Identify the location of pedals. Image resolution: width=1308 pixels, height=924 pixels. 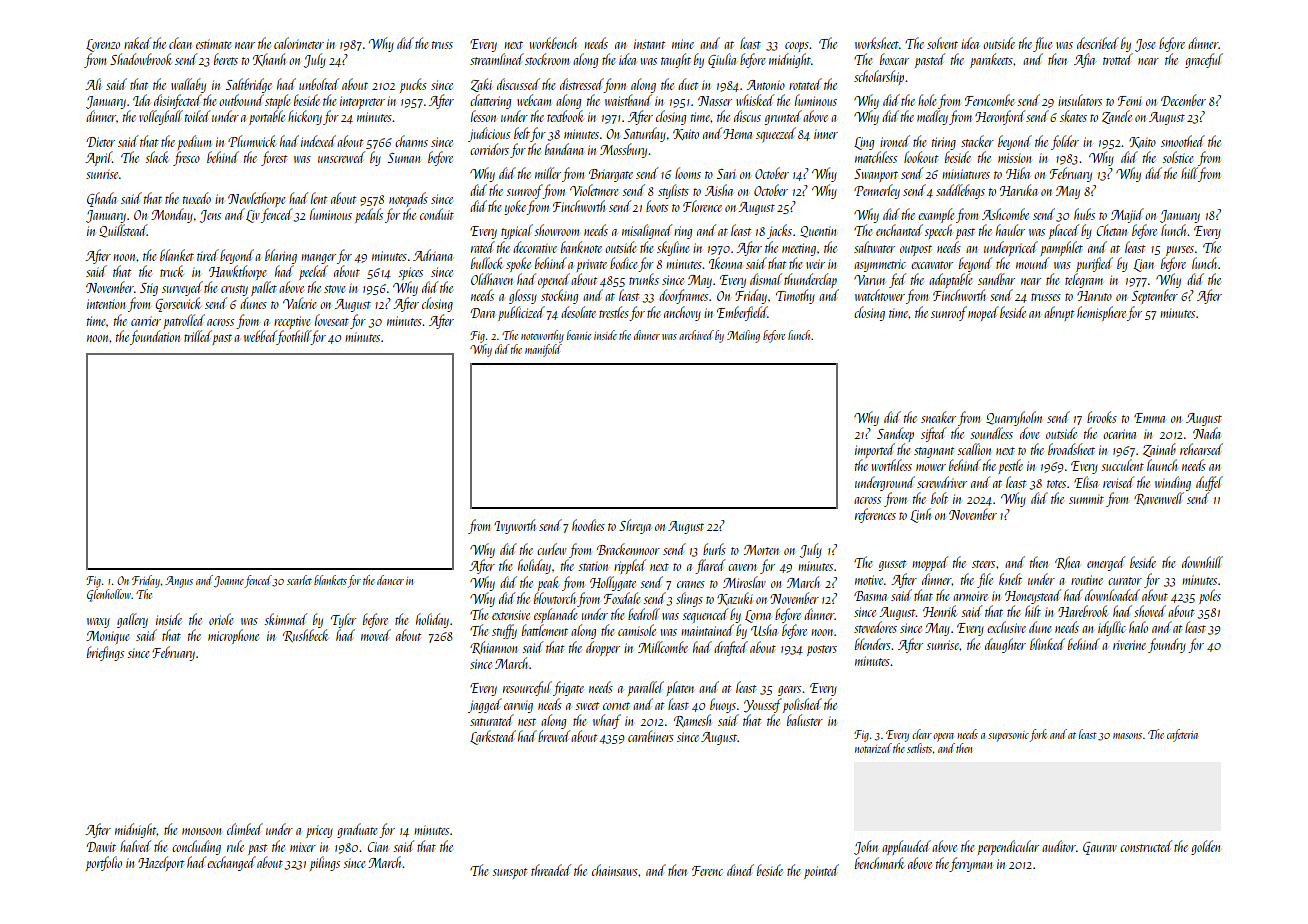
(369, 215).
